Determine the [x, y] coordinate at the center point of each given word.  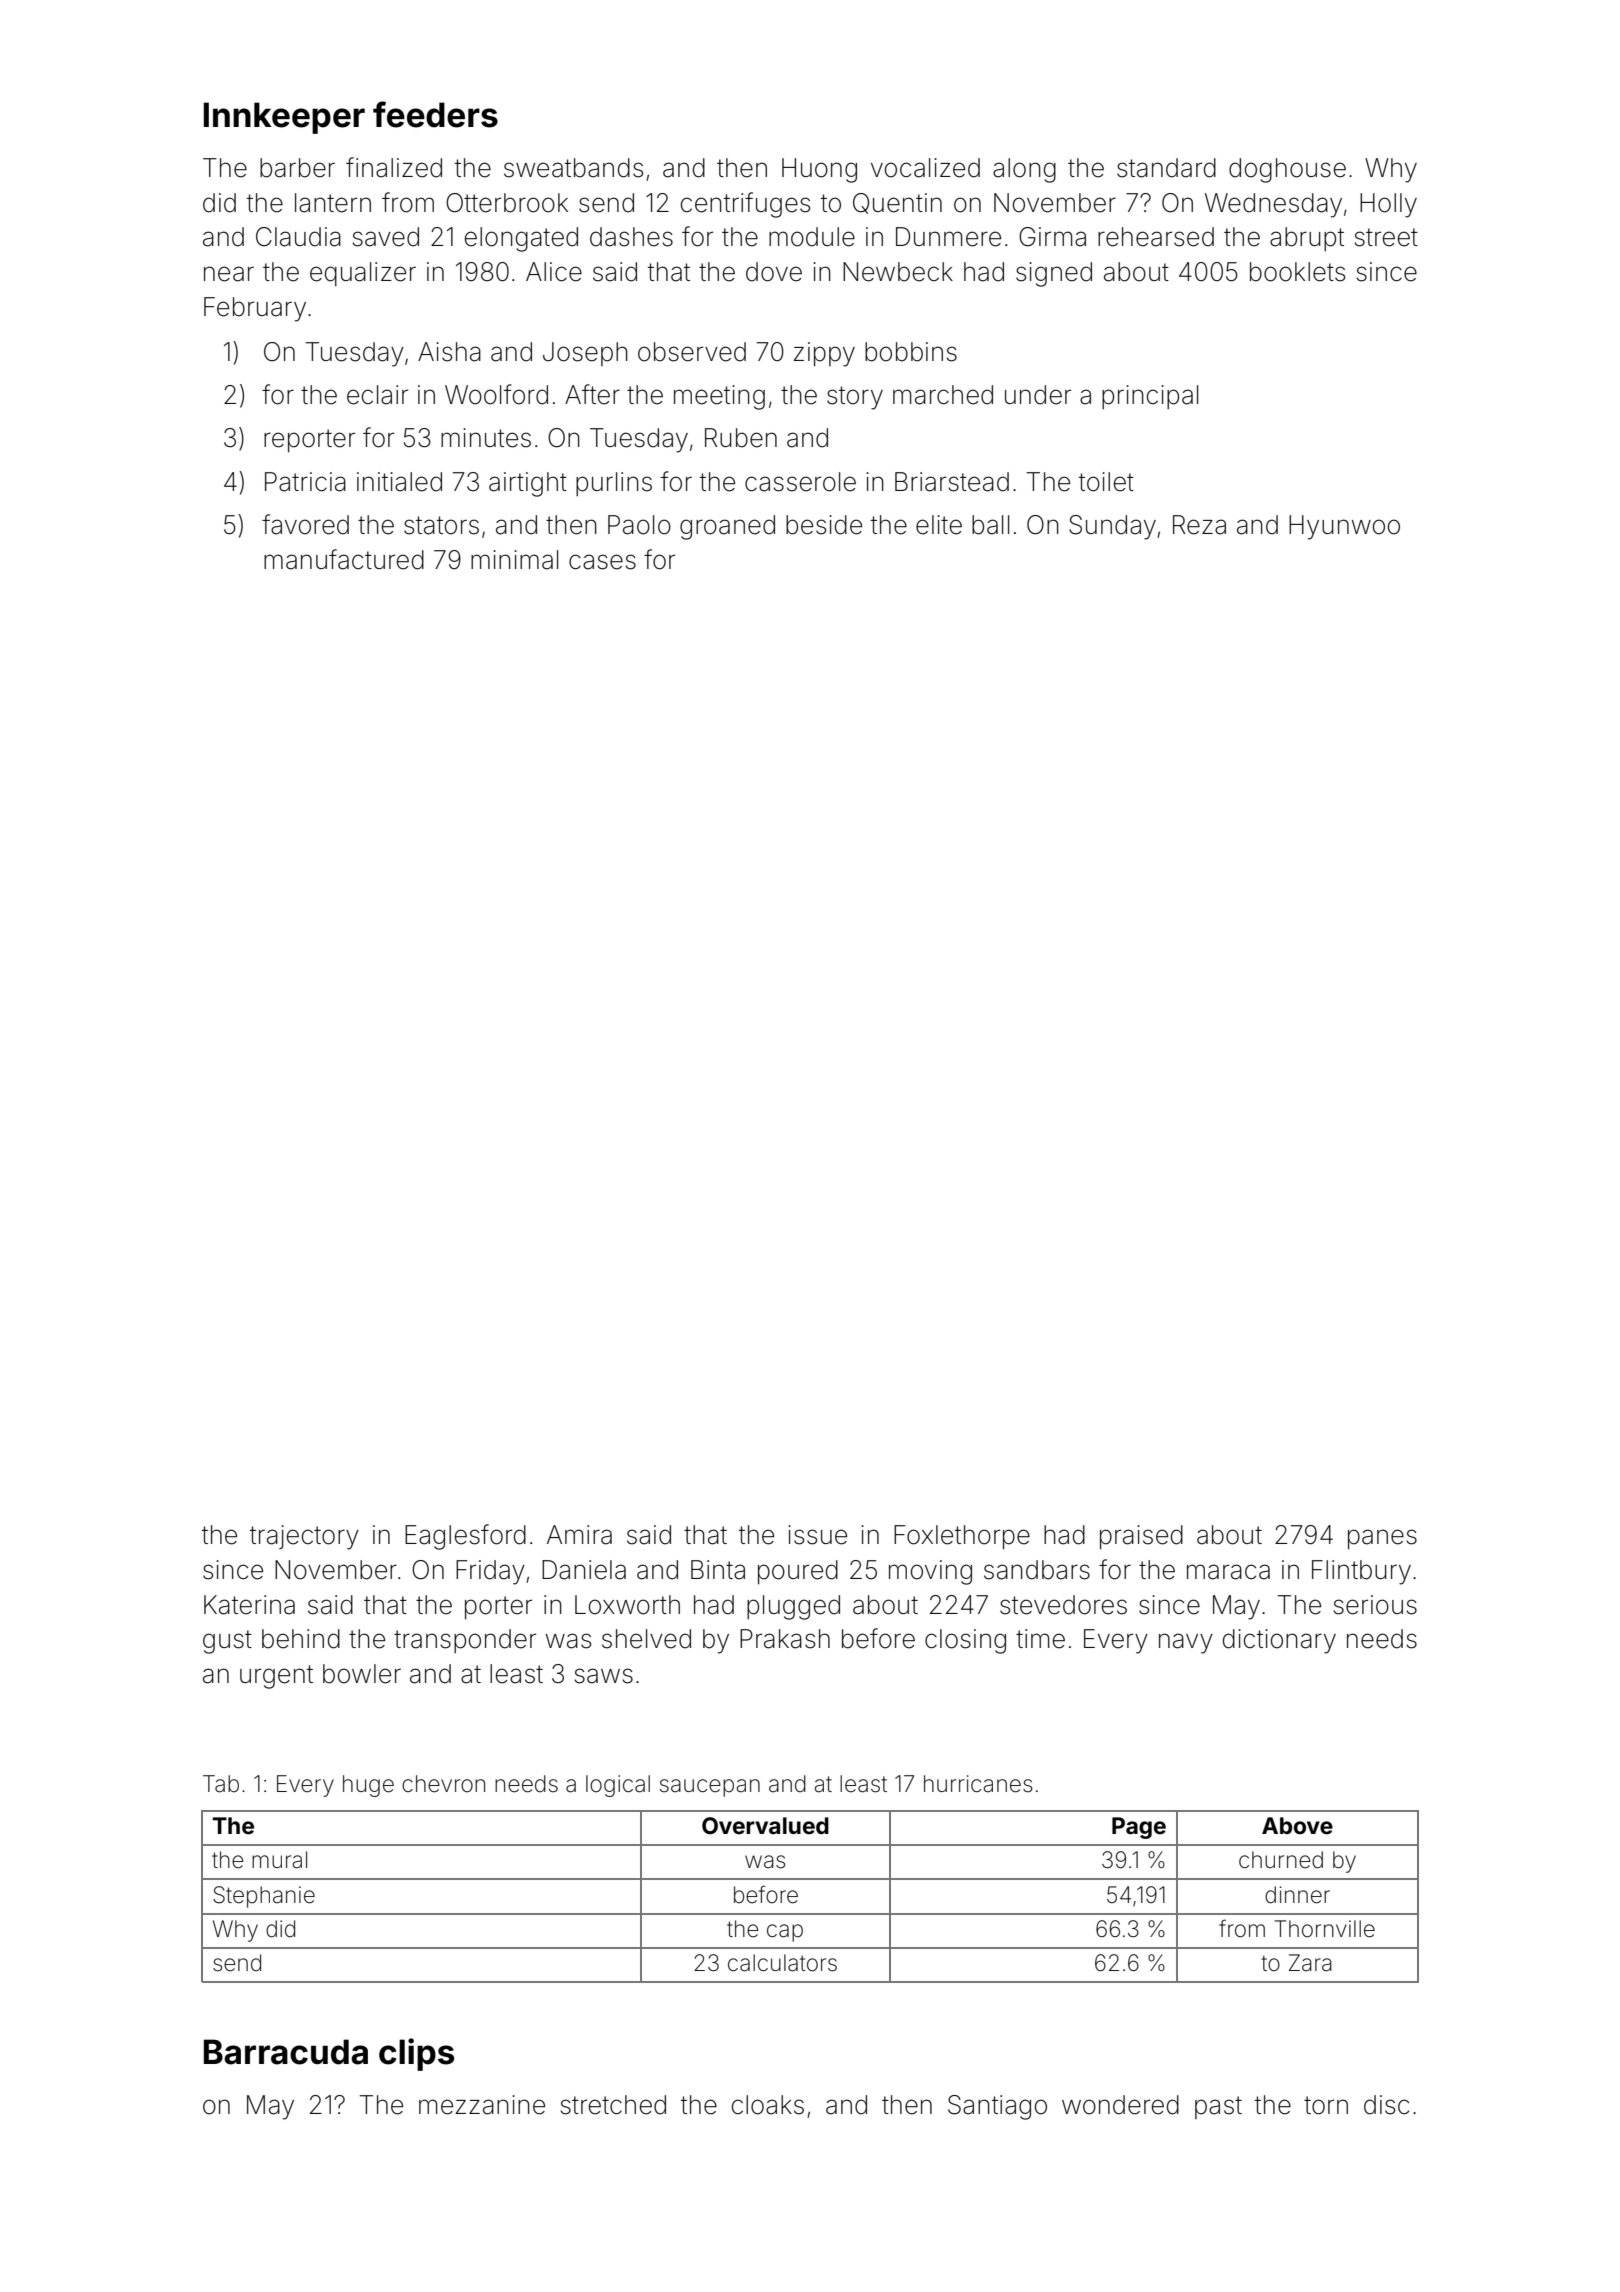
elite [939, 525]
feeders [435, 114]
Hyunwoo [1344, 527]
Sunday [1112, 527]
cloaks [768, 2105]
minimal [514, 560]
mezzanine [482, 2105]
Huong [819, 170]
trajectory [304, 1537]
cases [602, 562]
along [1024, 170]
